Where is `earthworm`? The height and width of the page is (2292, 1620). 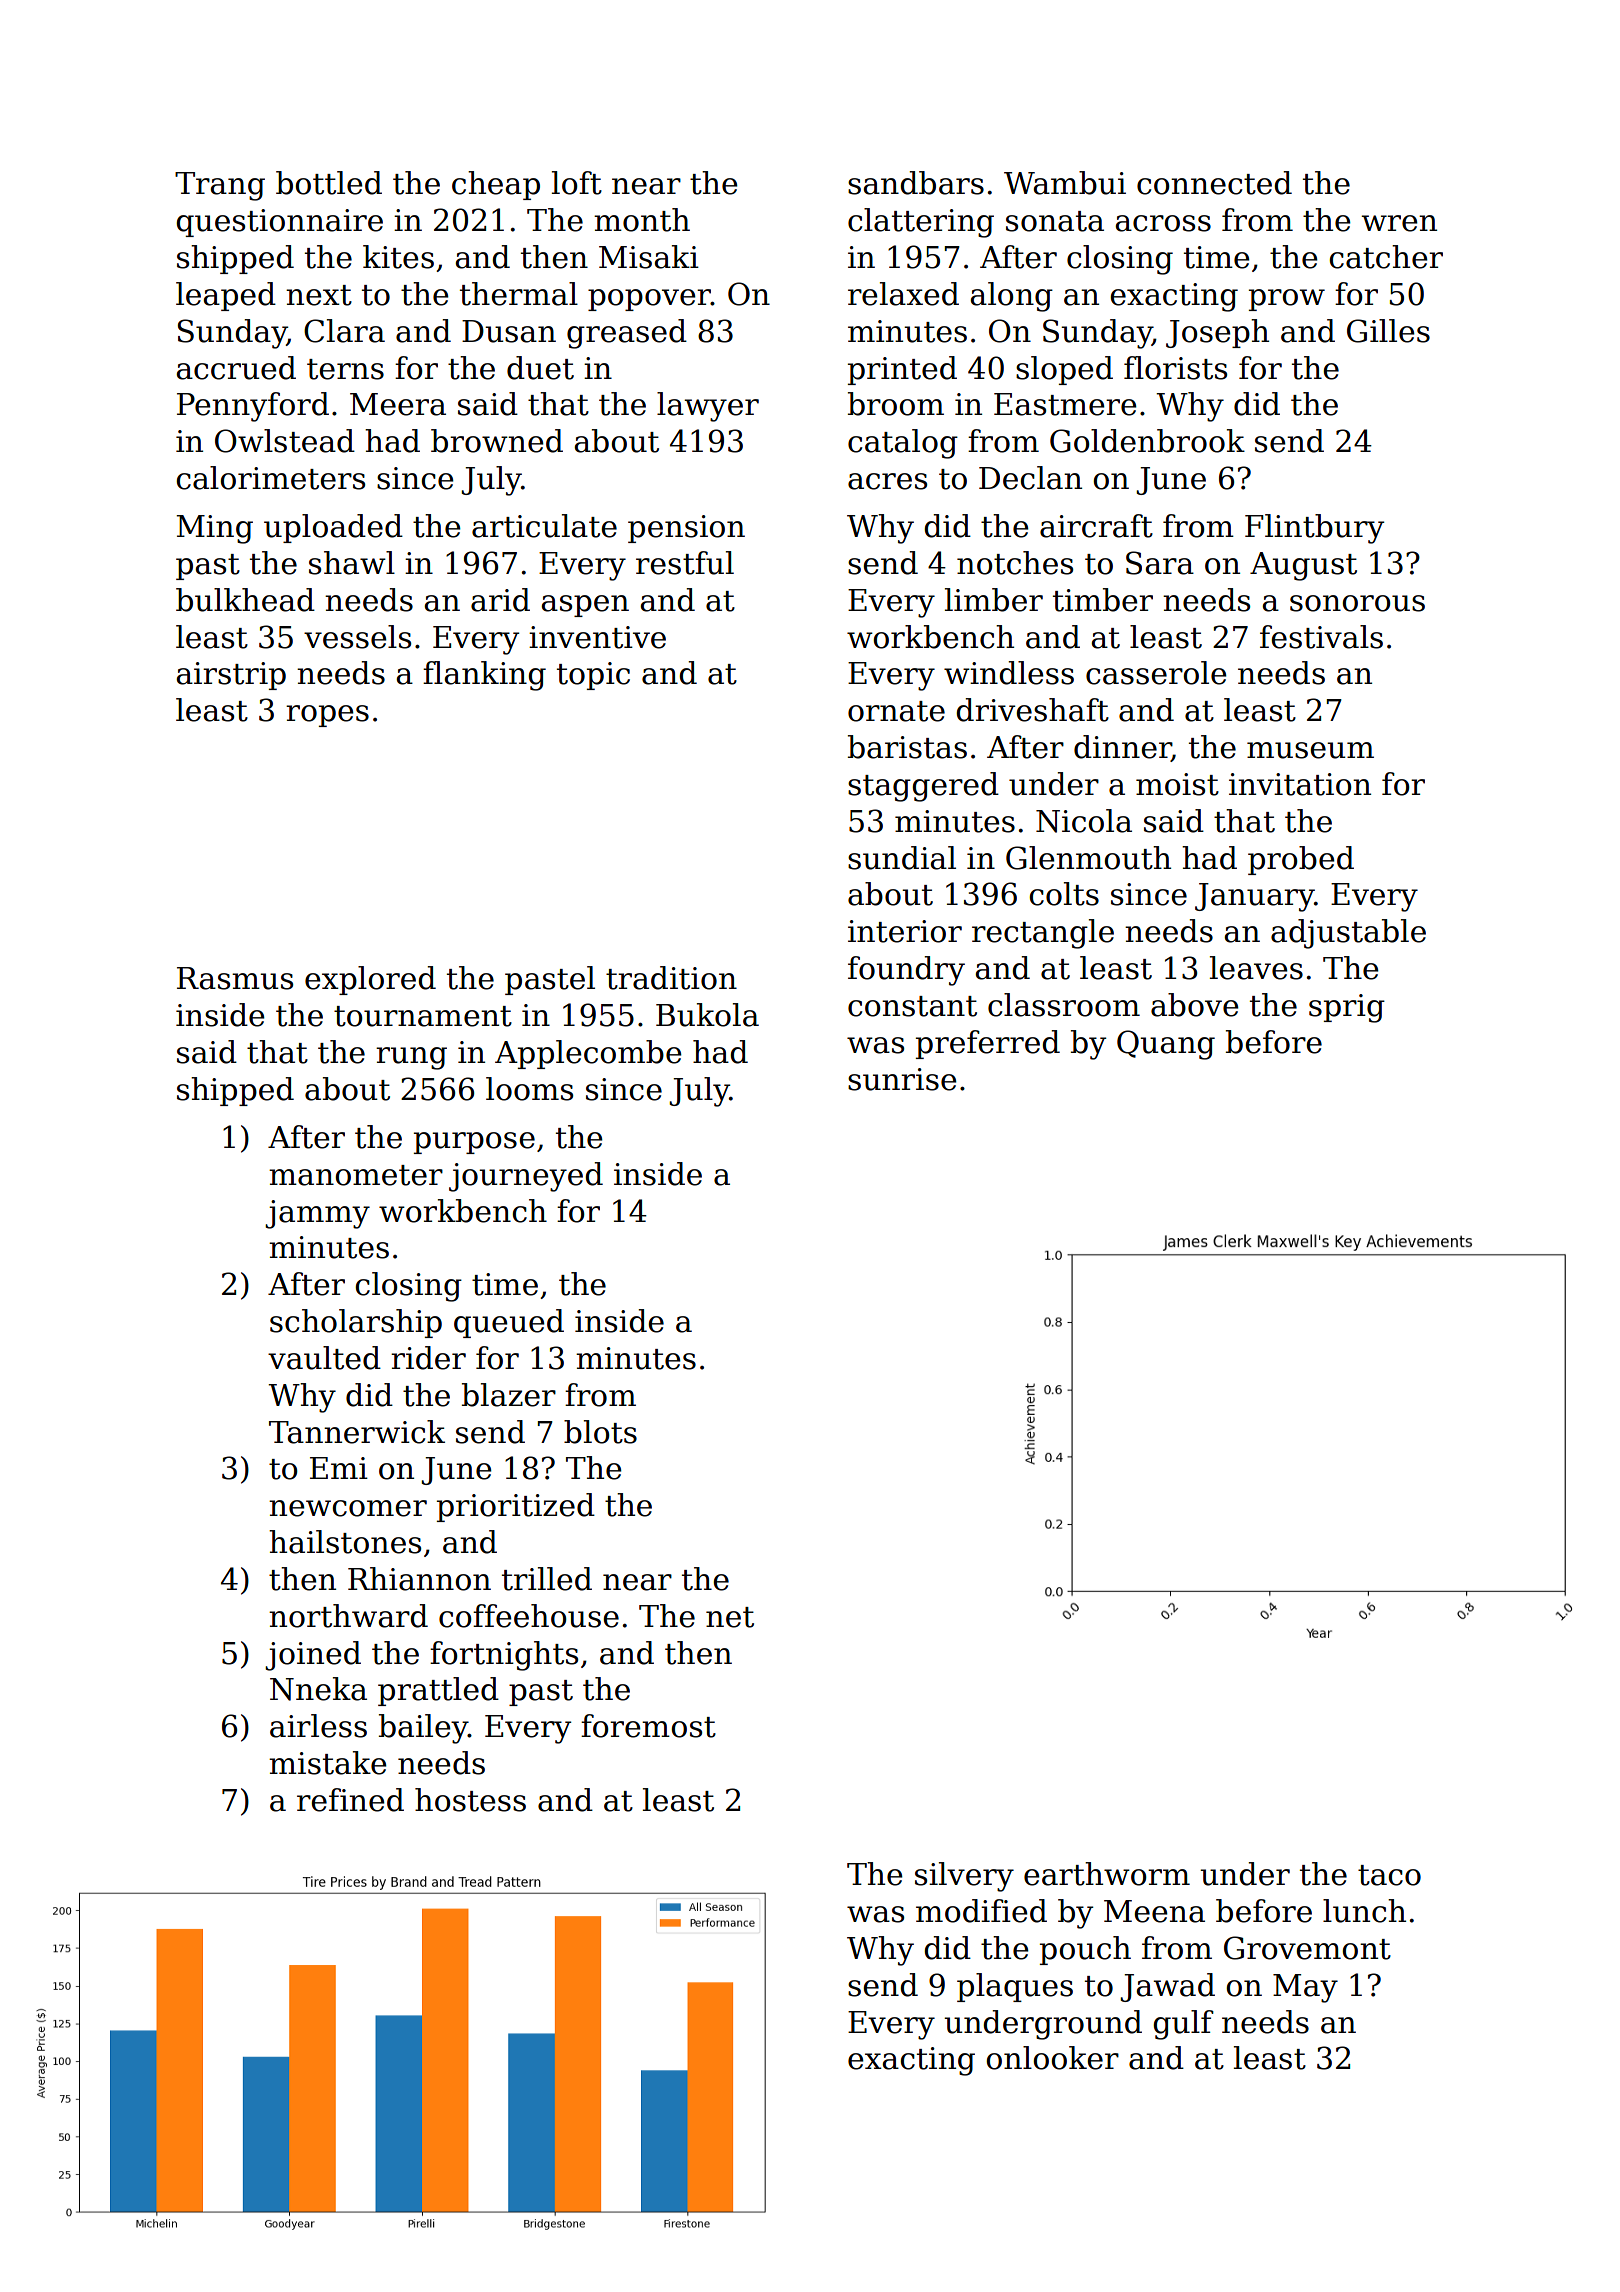
earthworm is located at coordinates (1107, 1874).
